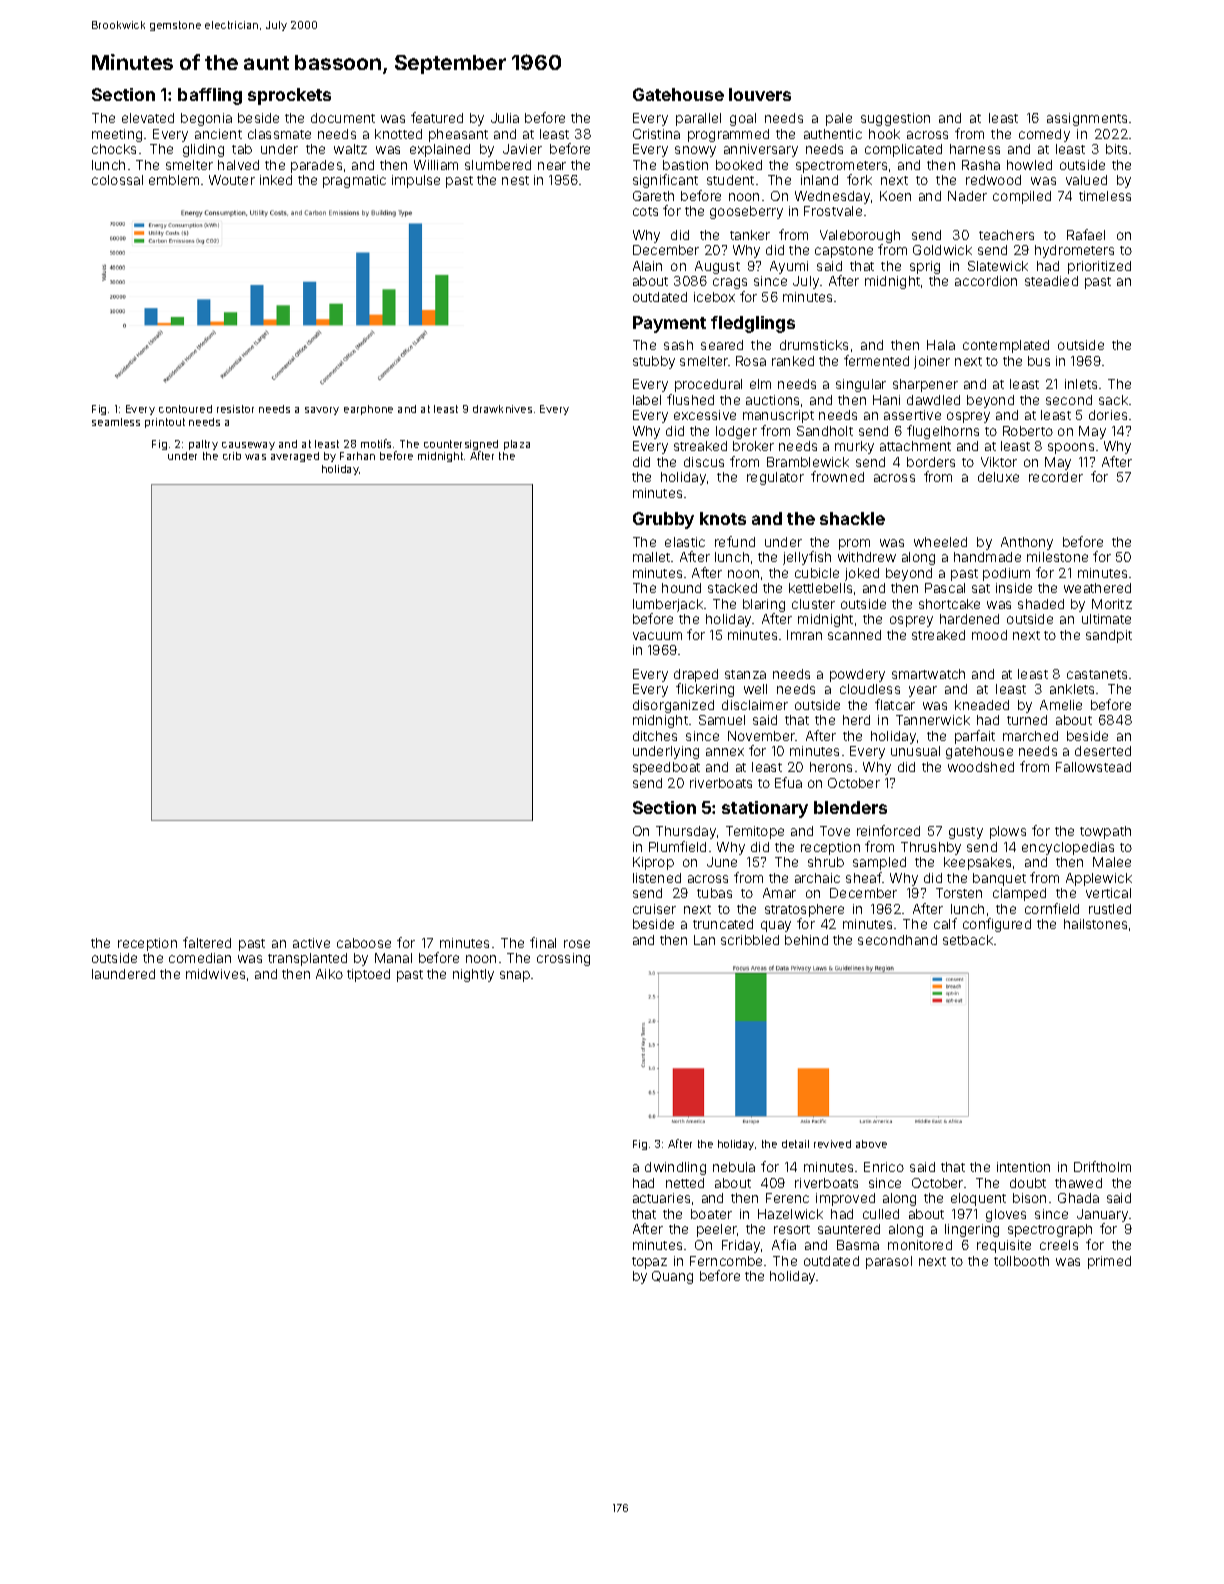 This image has height=1584, width=1224. I want to click on contemplated, so click(1006, 346).
